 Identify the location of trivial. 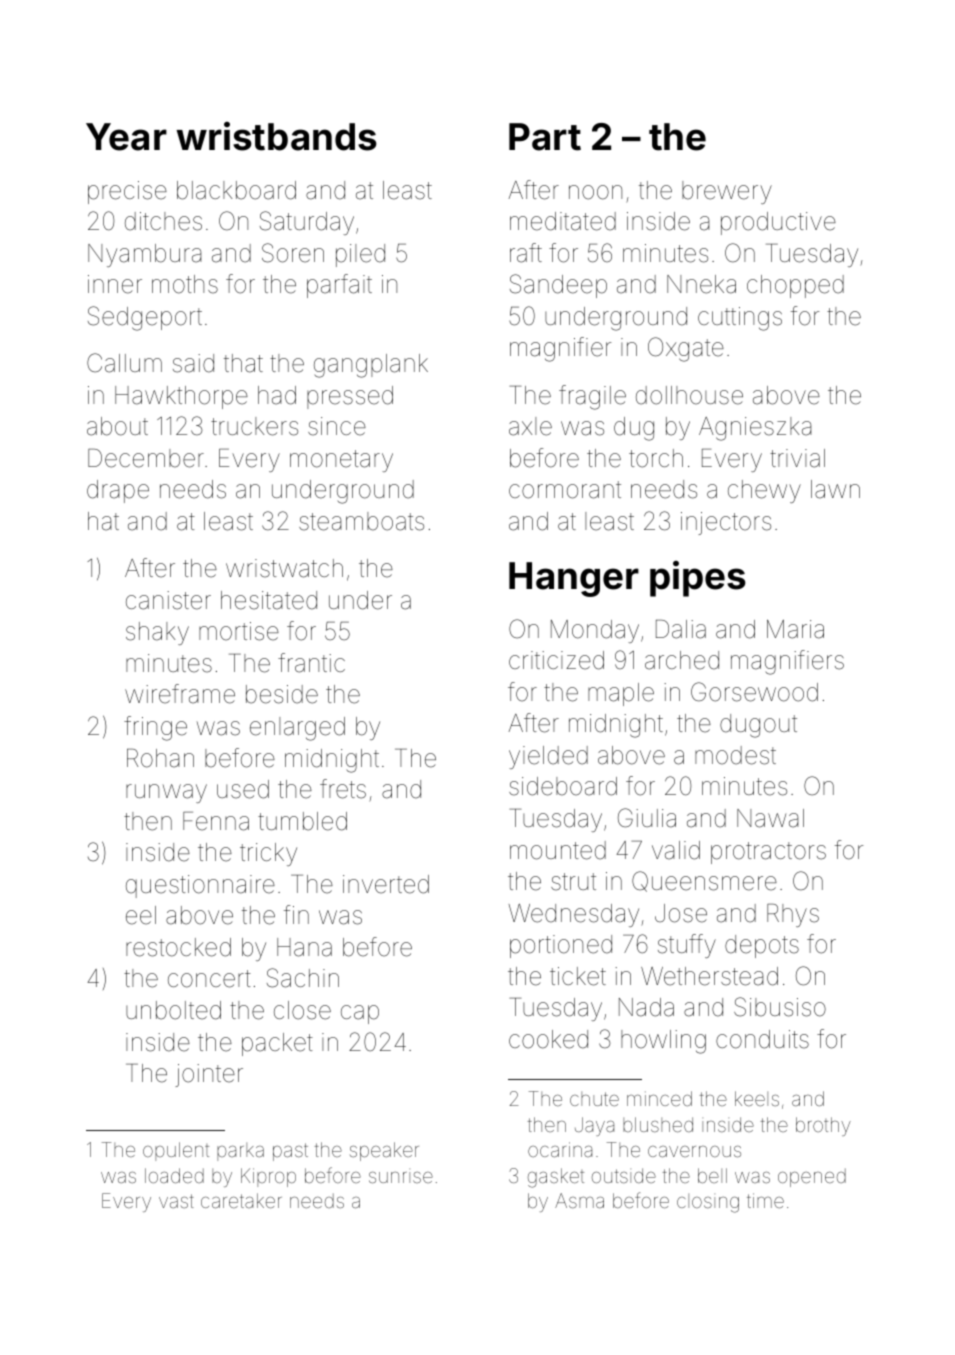
(797, 458).
